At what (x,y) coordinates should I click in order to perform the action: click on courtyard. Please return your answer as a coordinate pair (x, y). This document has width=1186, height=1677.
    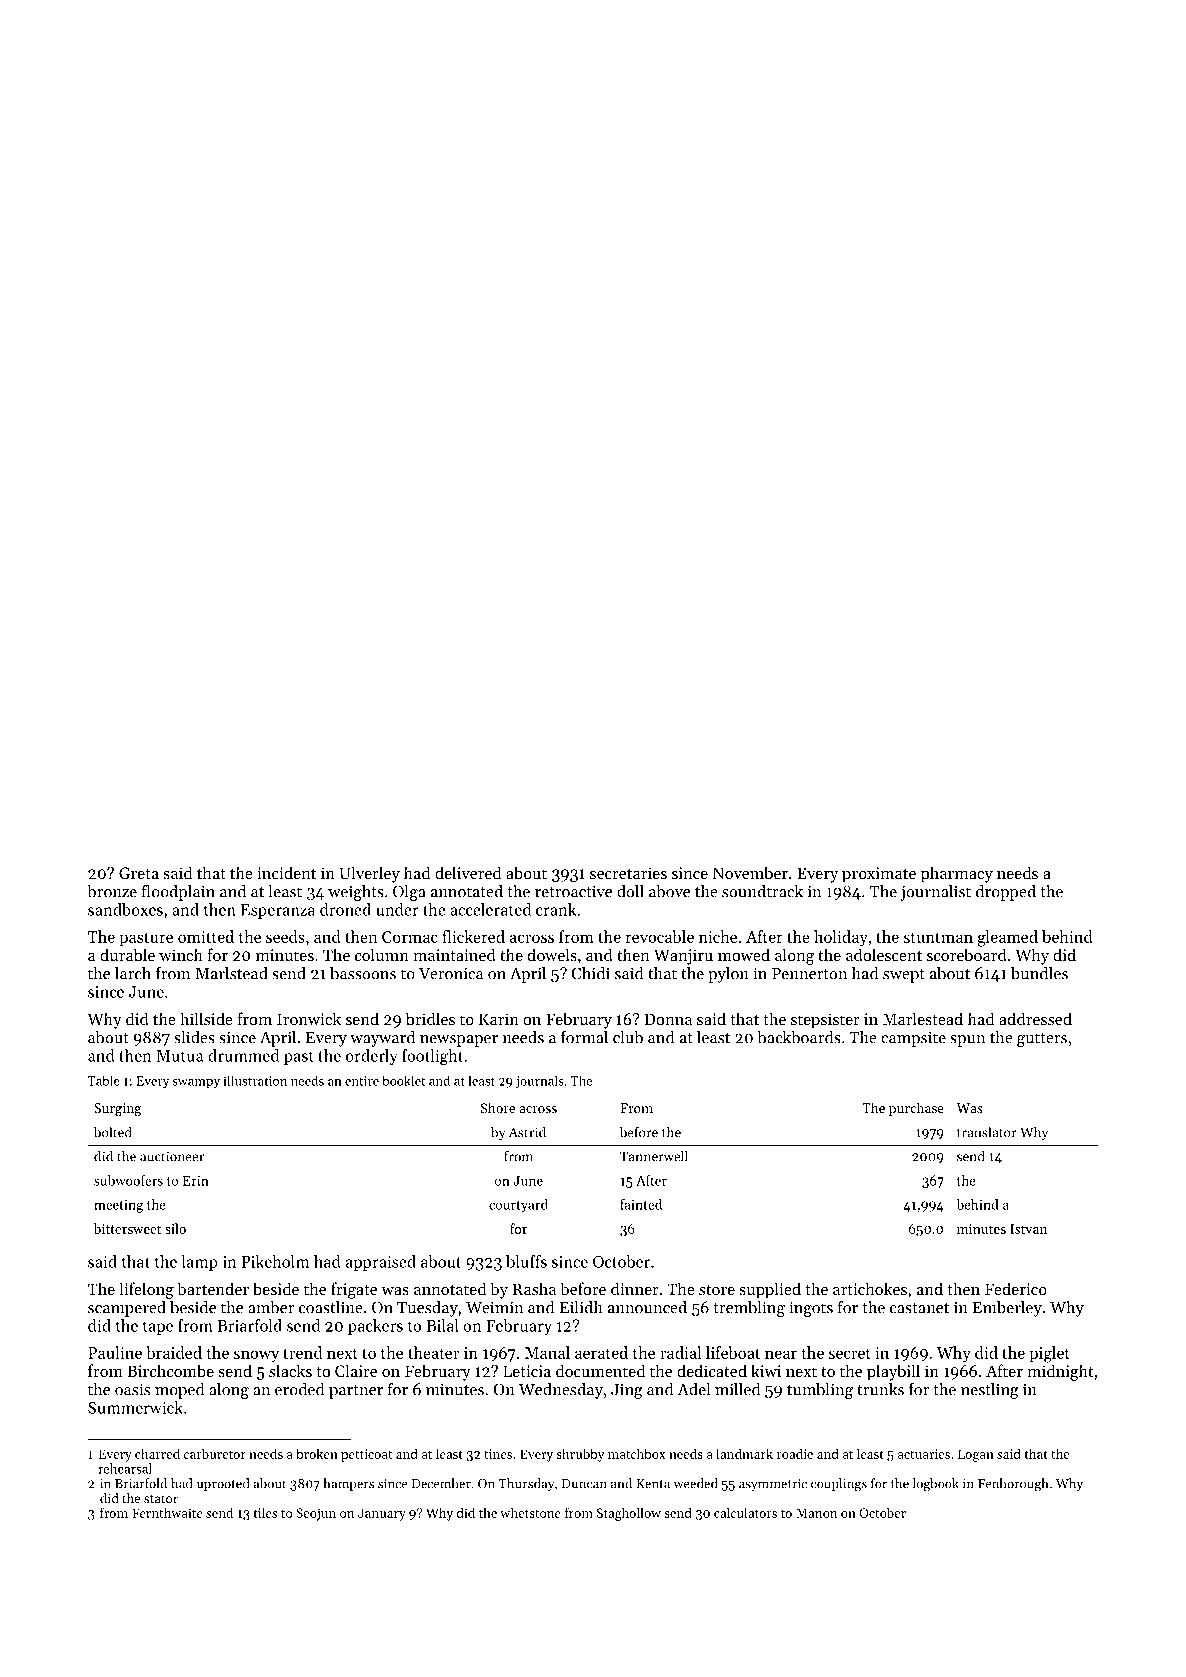
    Looking at the image, I should click on (518, 1206).
